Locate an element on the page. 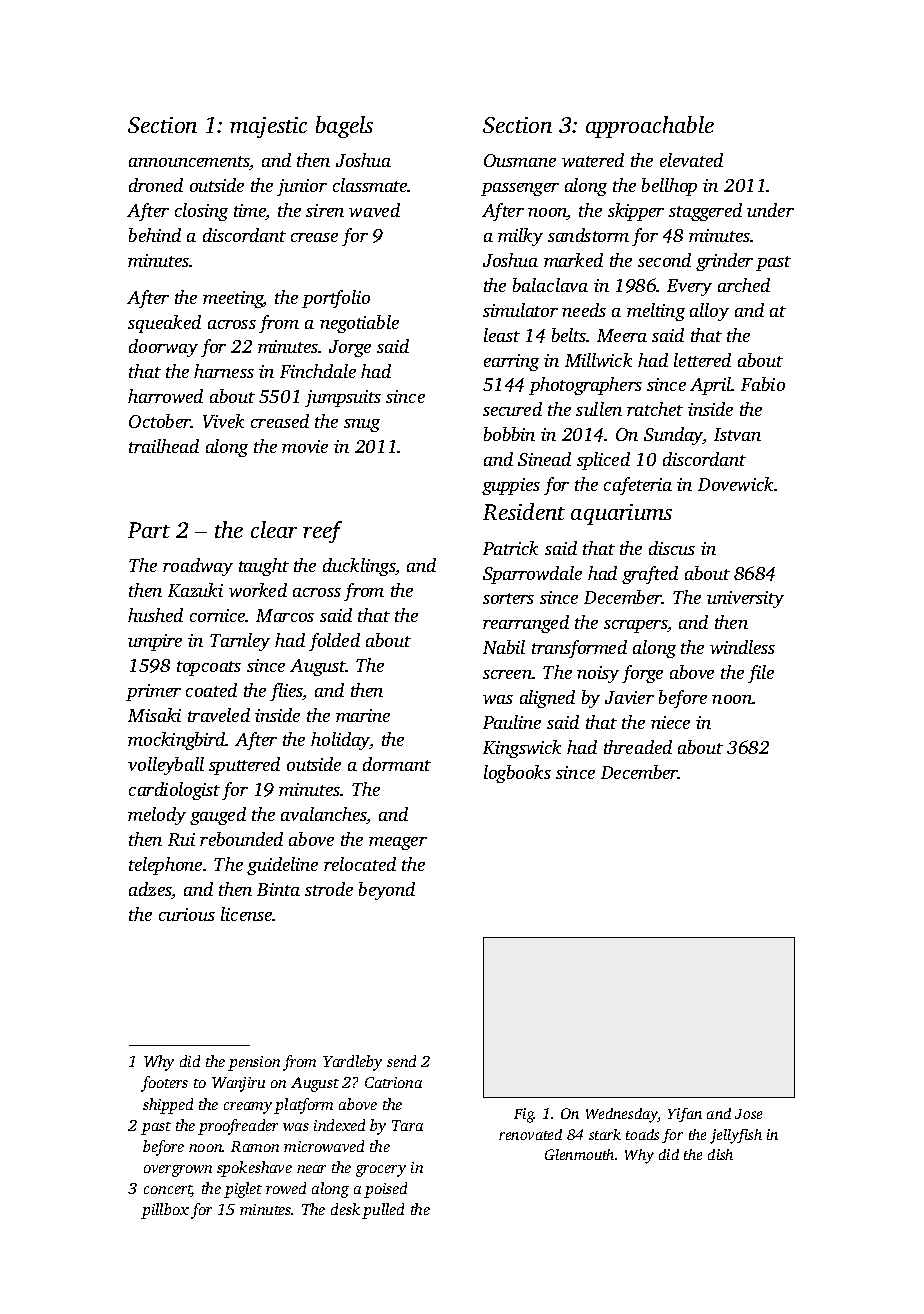 The image size is (924, 1314). pulled is located at coordinates (383, 1211).
